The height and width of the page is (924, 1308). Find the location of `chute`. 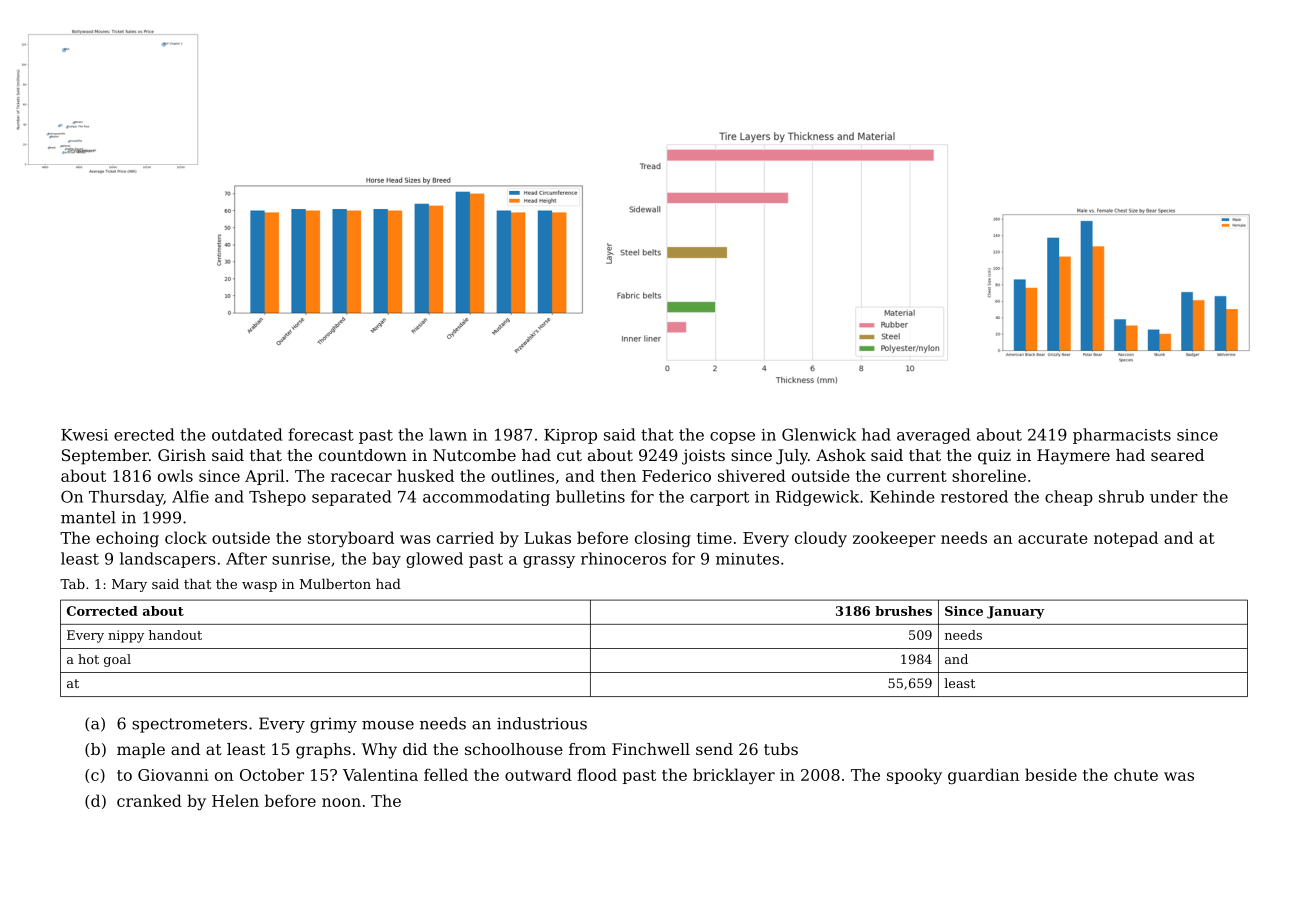

chute is located at coordinates (1136, 774).
